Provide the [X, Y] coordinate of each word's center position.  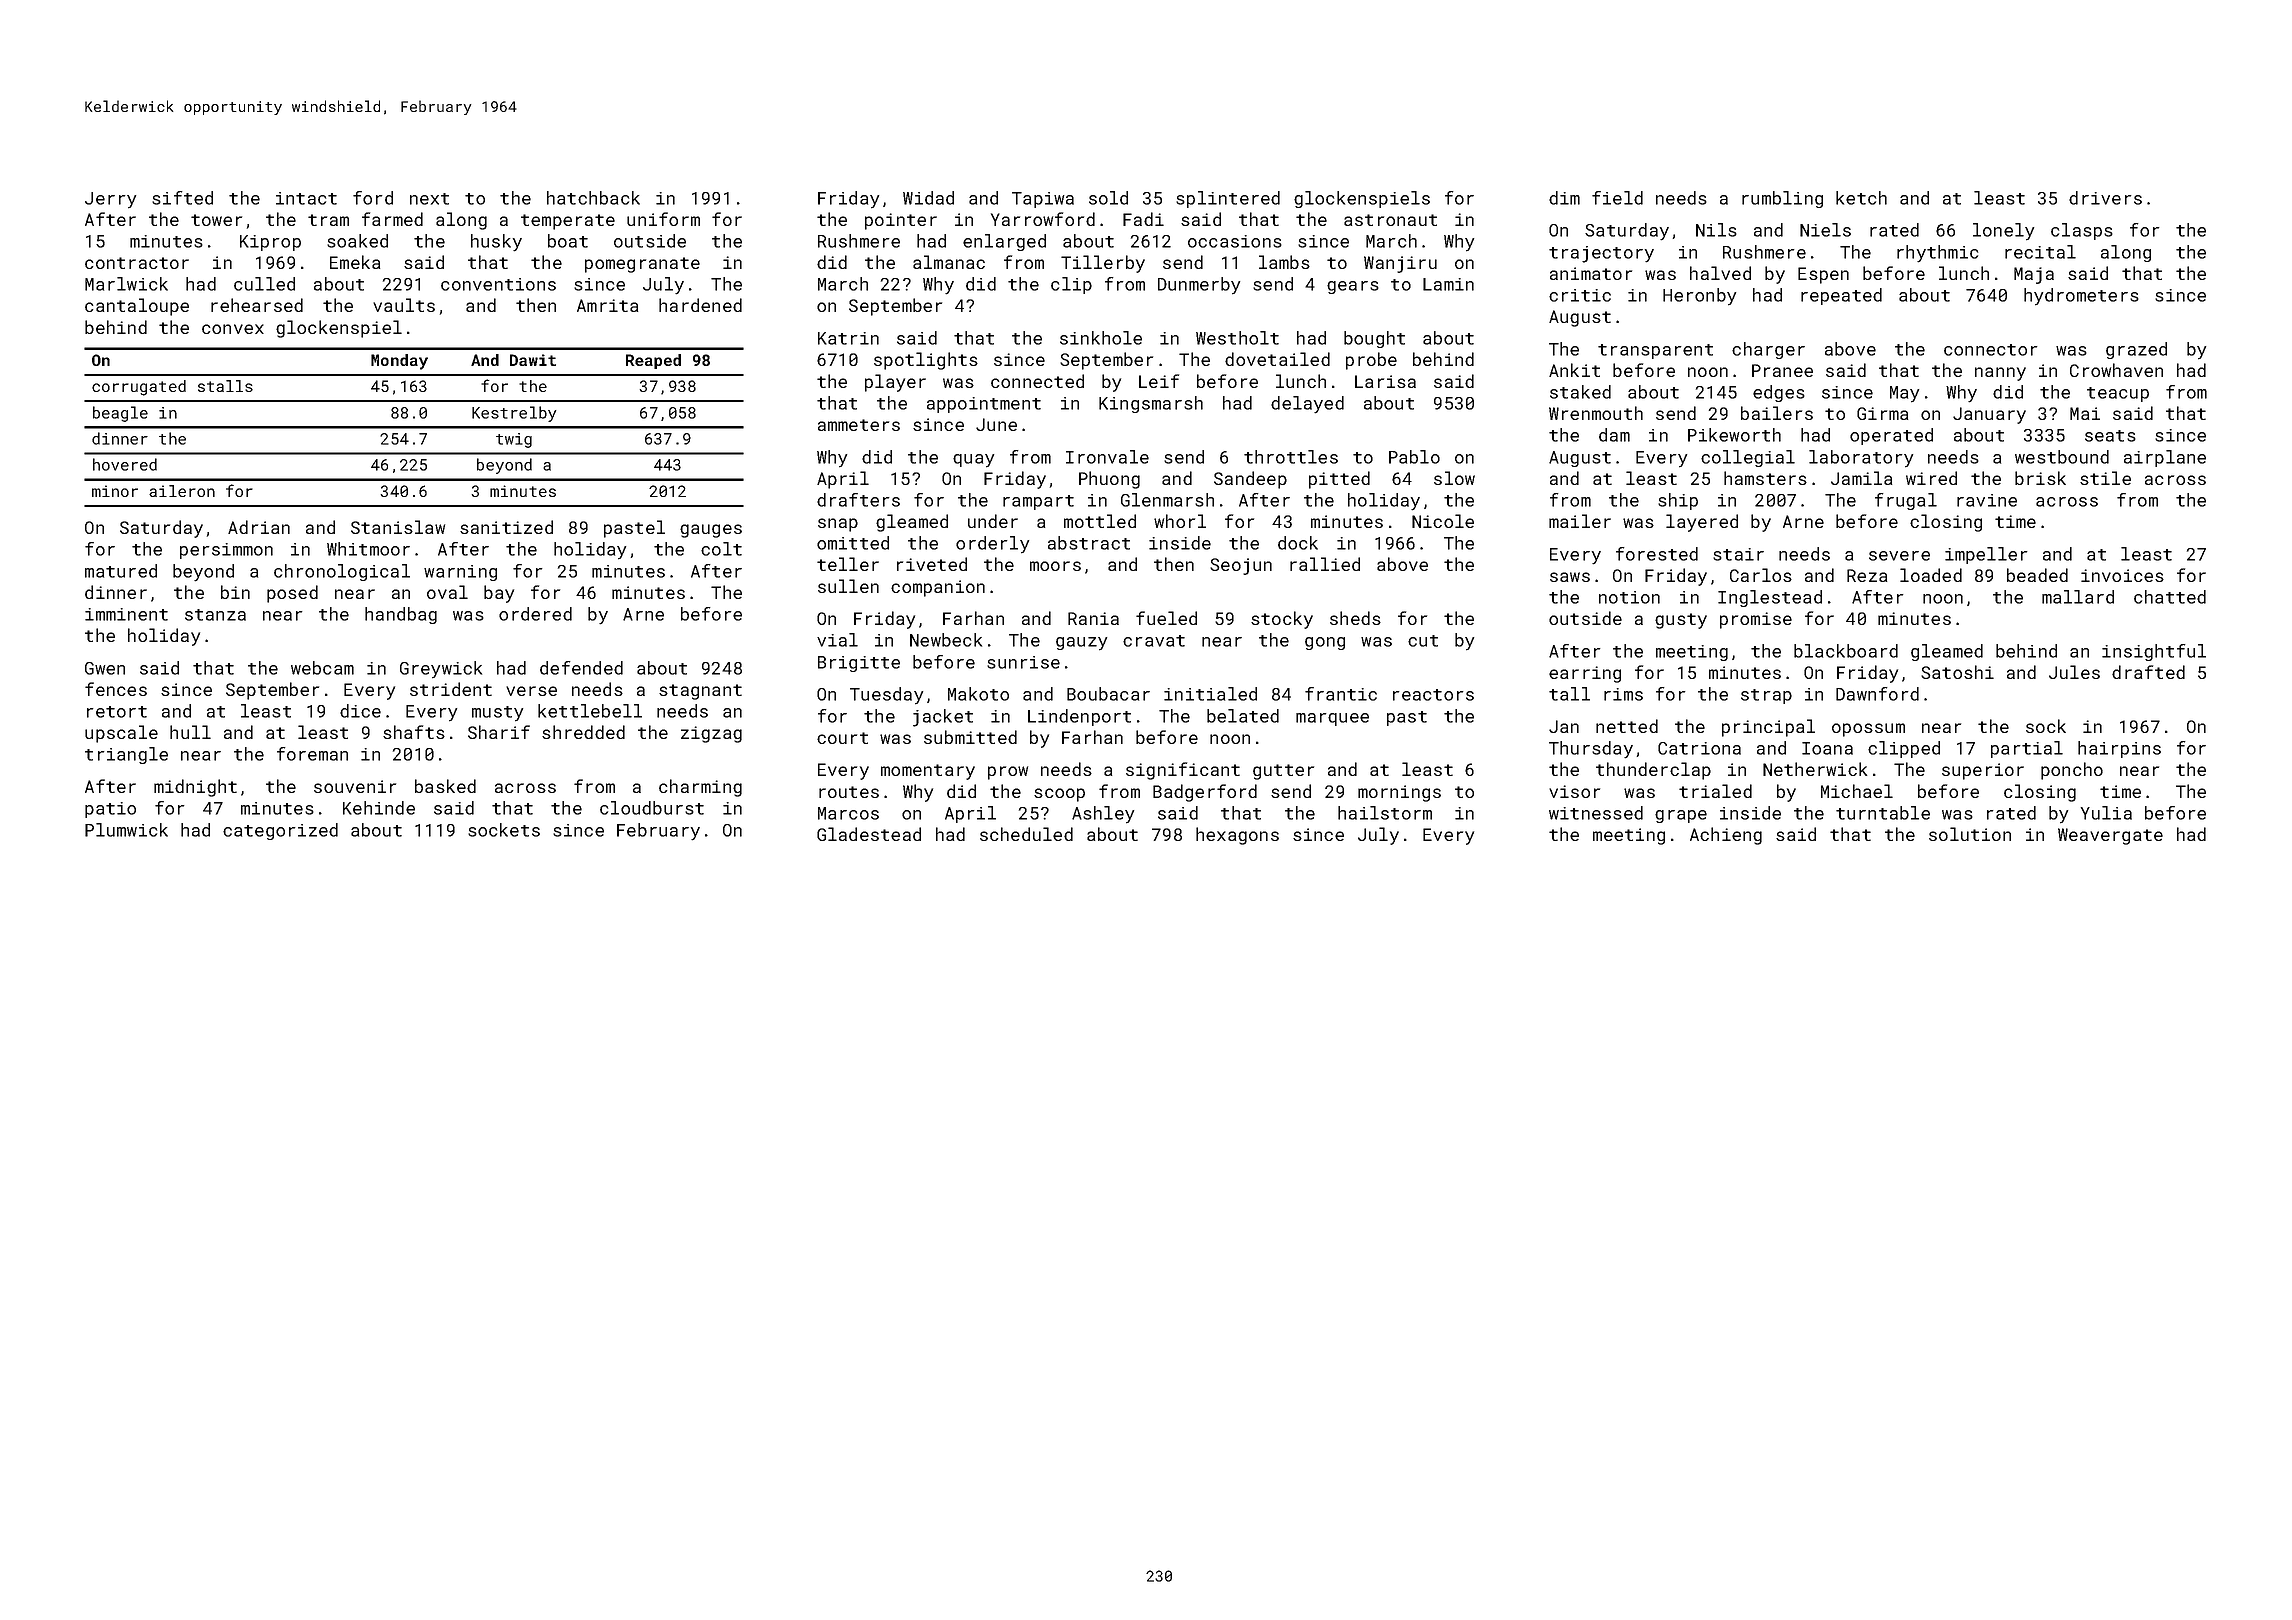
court [842, 738]
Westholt [1237, 338]
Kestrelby [514, 414]
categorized [280, 831]
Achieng [1726, 836]
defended [581, 668]
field [1617, 198]
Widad [928, 198]
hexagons [1237, 836]
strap [1766, 696]
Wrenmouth [1596, 413]
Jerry [110, 200]
